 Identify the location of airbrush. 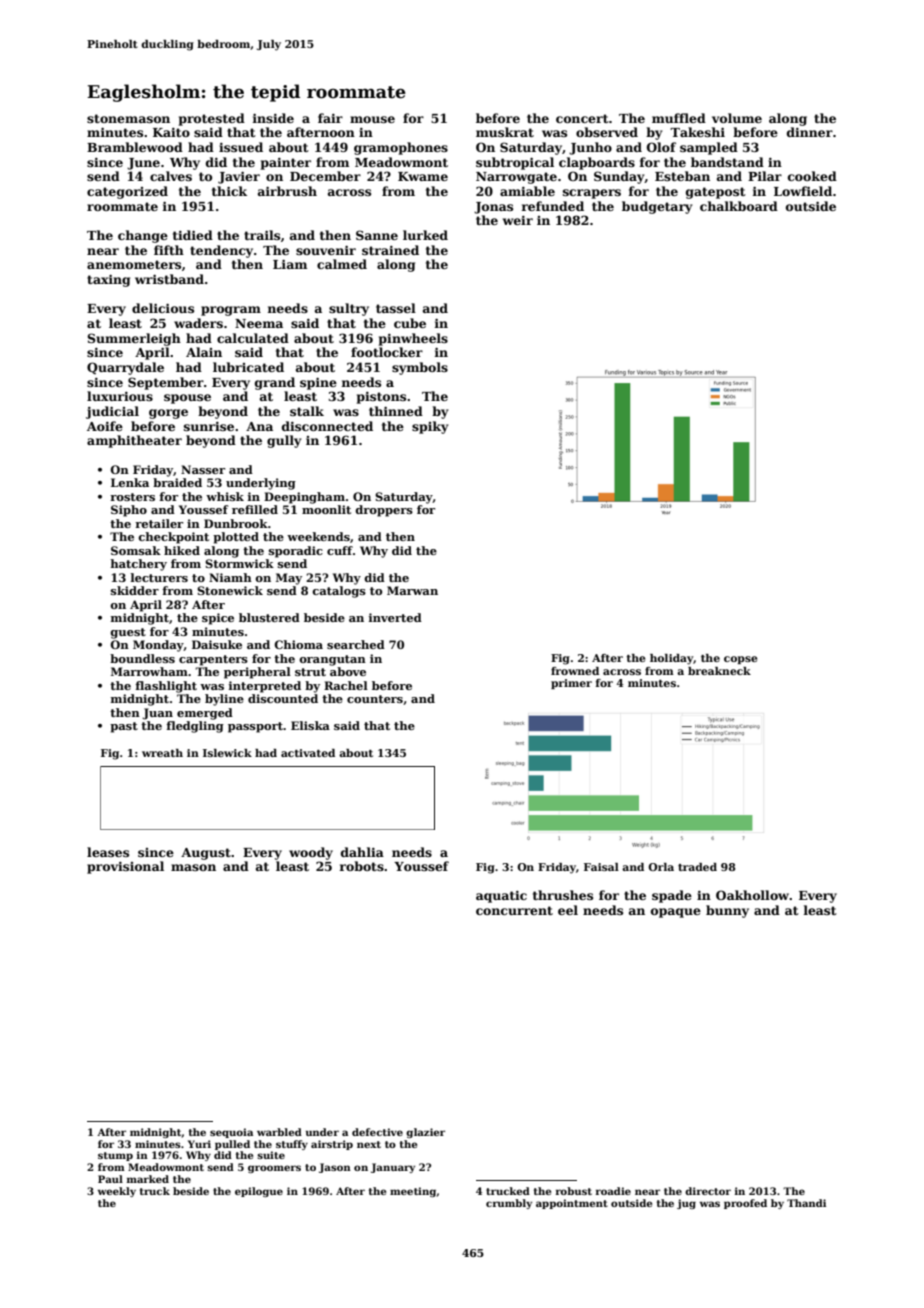
(287, 191).
